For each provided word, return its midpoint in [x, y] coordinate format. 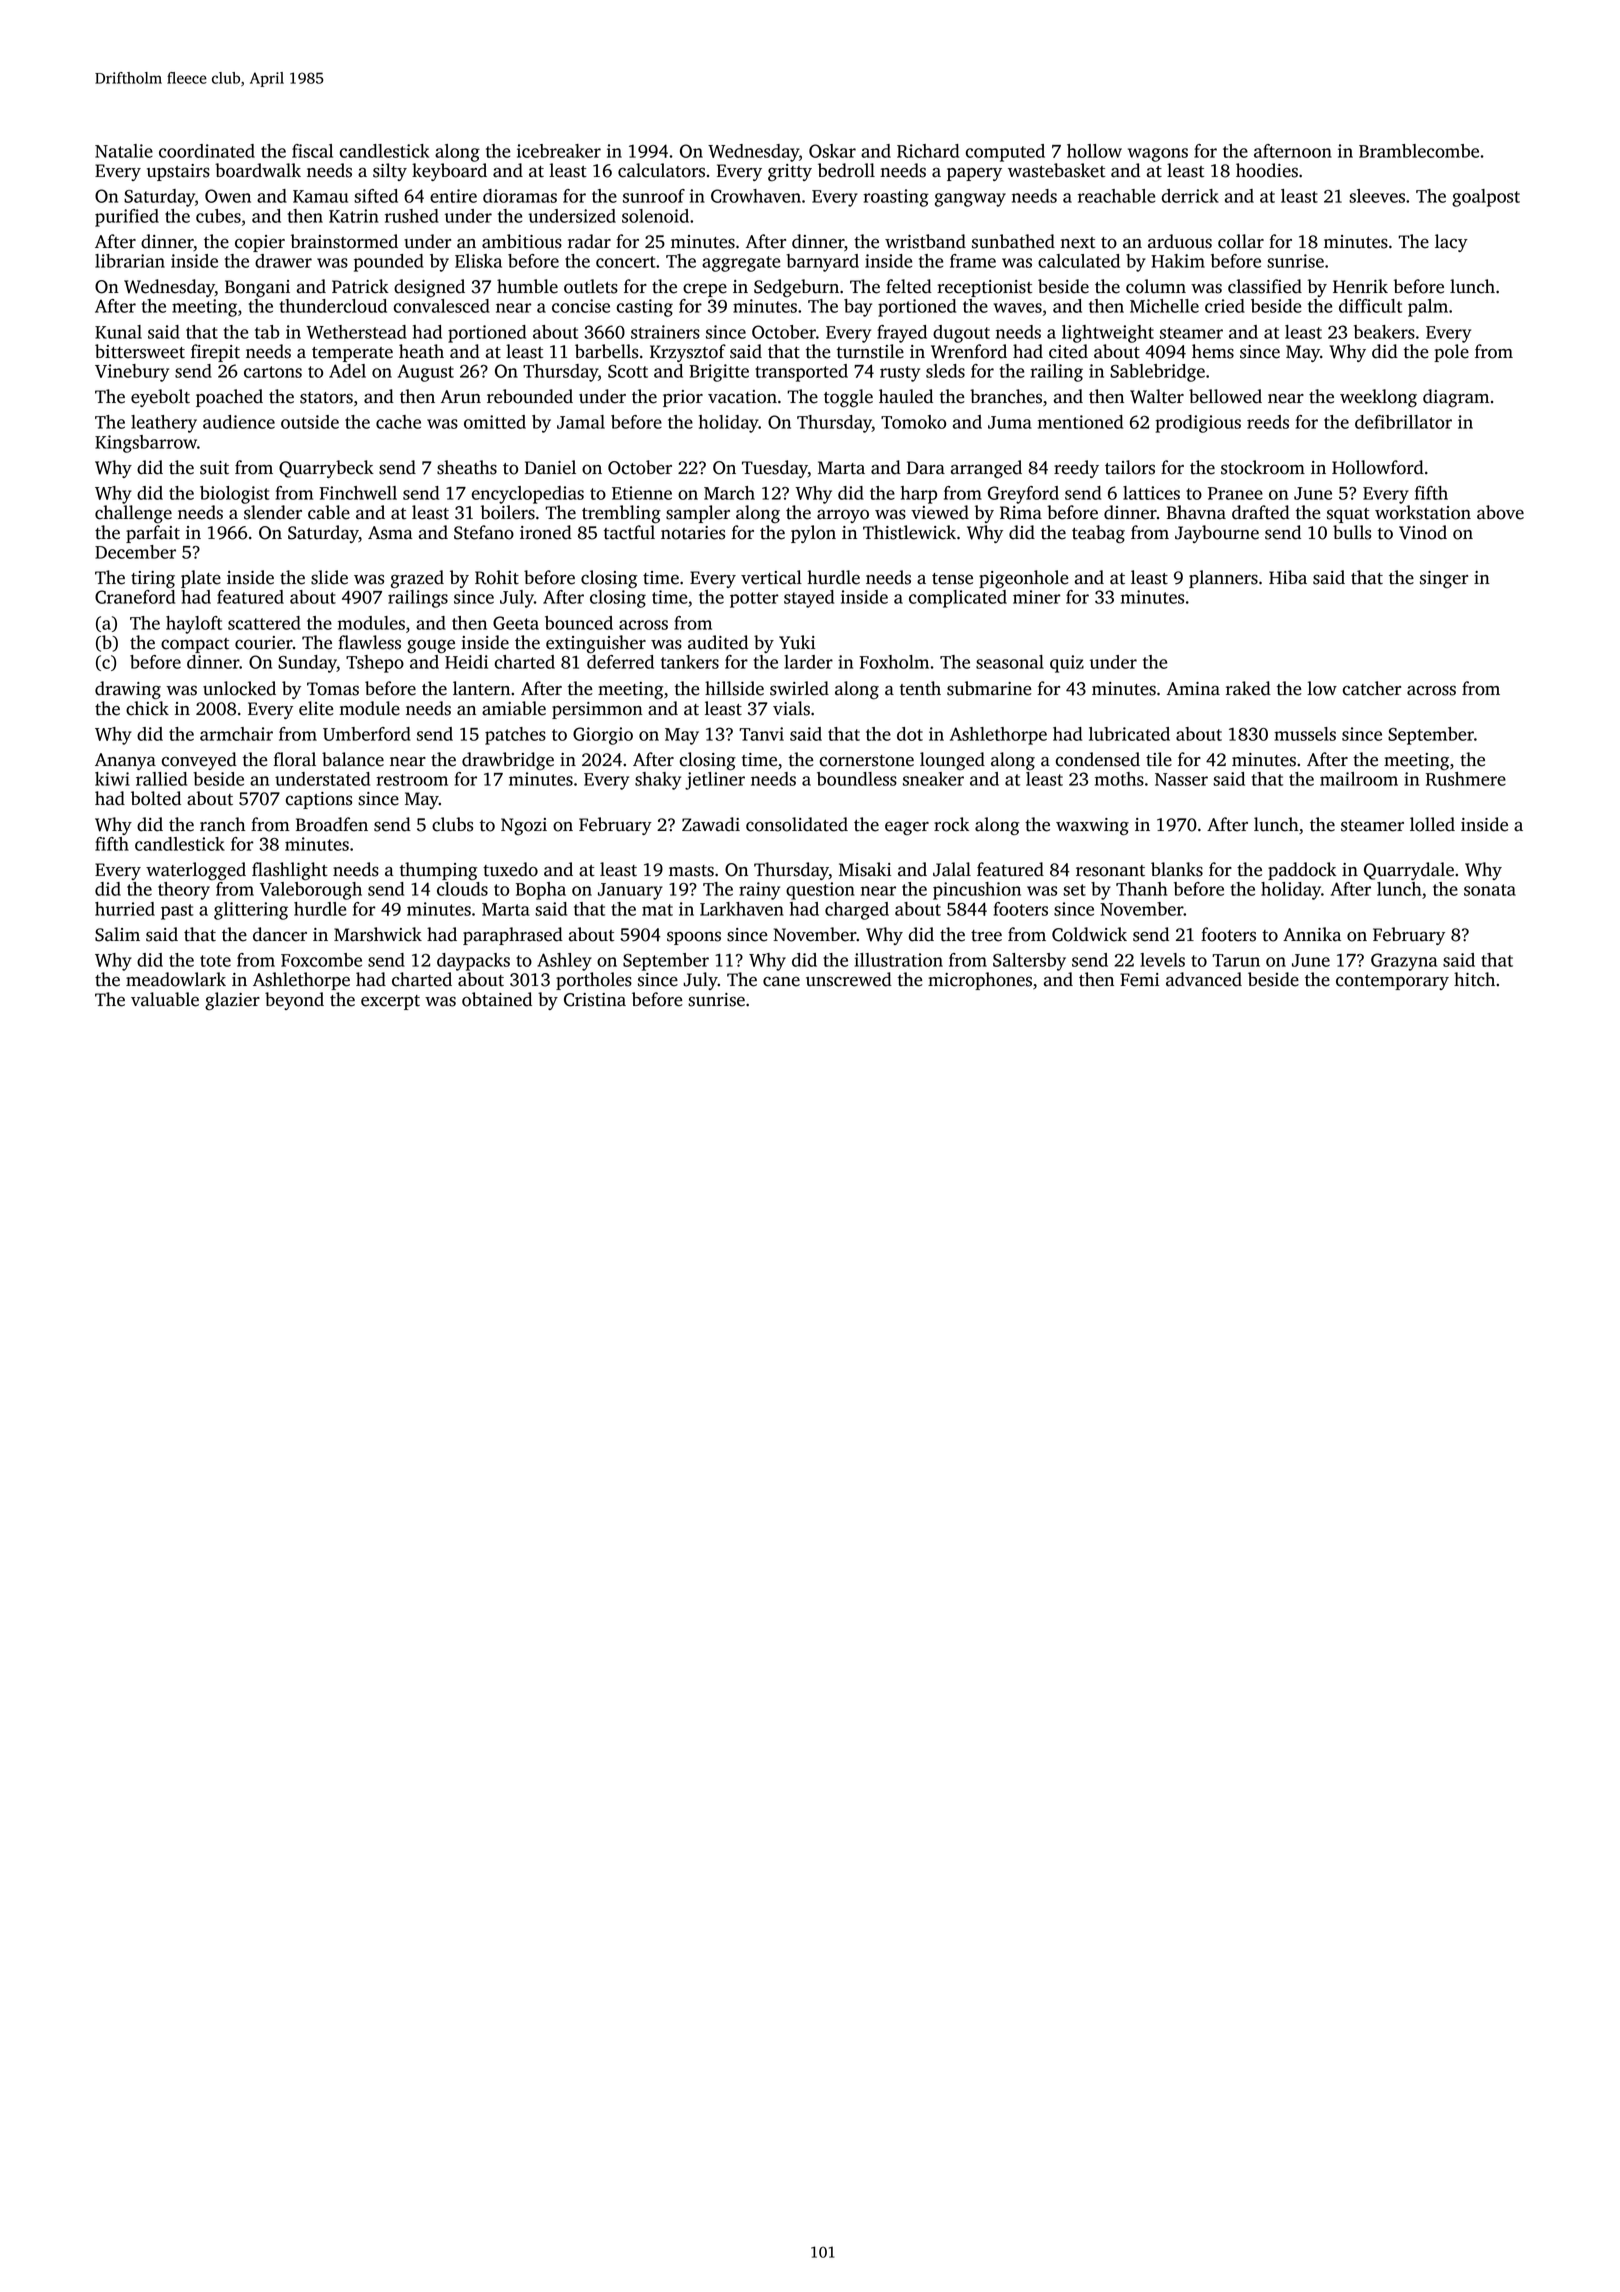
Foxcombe [321, 960]
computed [1005, 153]
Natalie [124, 151]
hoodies [1267, 170]
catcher [1372, 688]
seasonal [1010, 662]
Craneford [135, 597]
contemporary [1392, 982]
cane [781, 981]
